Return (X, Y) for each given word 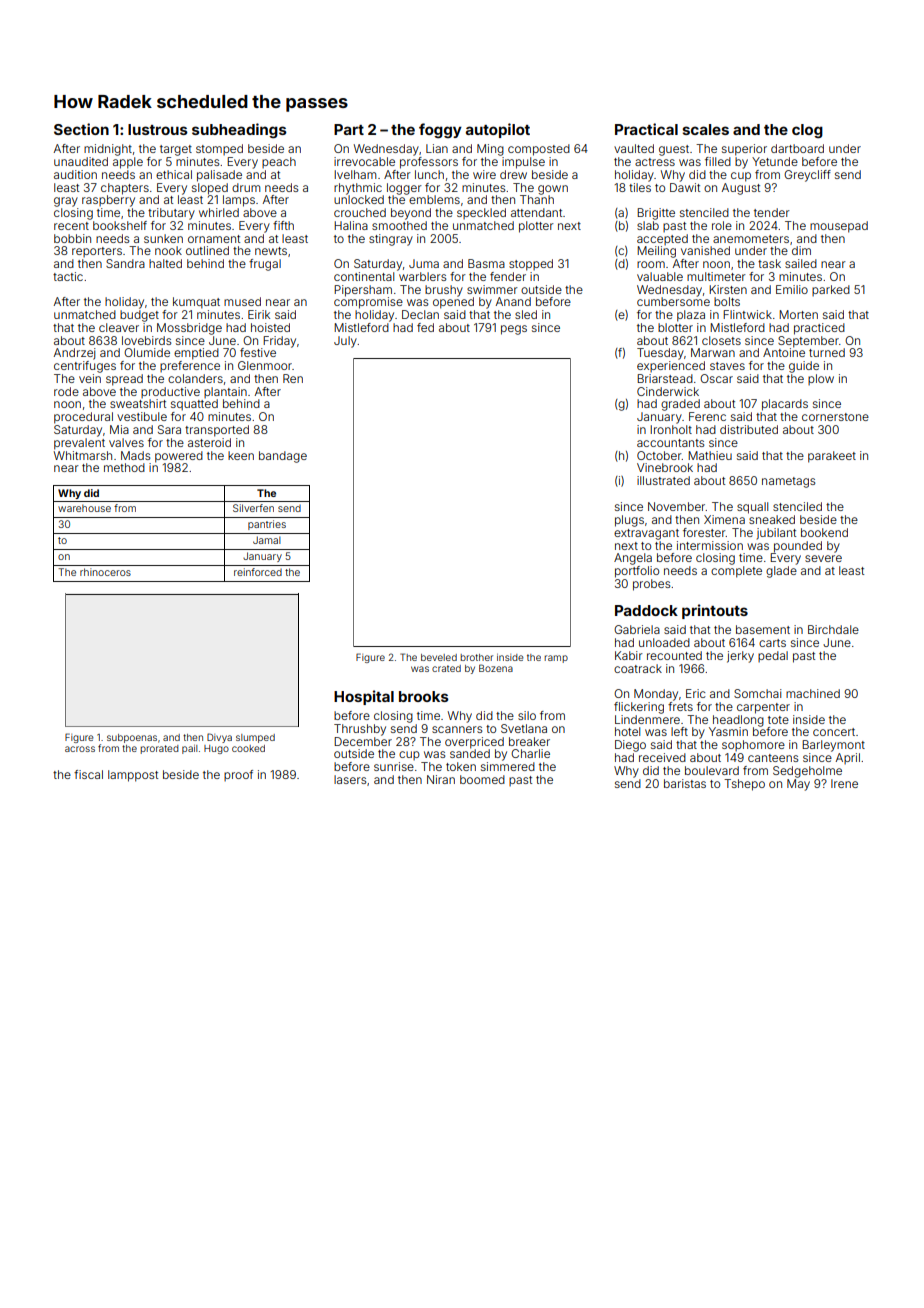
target (176, 150)
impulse (523, 163)
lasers (350, 779)
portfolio (637, 572)
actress (655, 162)
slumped (255, 738)
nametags (788, 482)
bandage (283, 457)
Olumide (147, 352)
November (677, 506)
